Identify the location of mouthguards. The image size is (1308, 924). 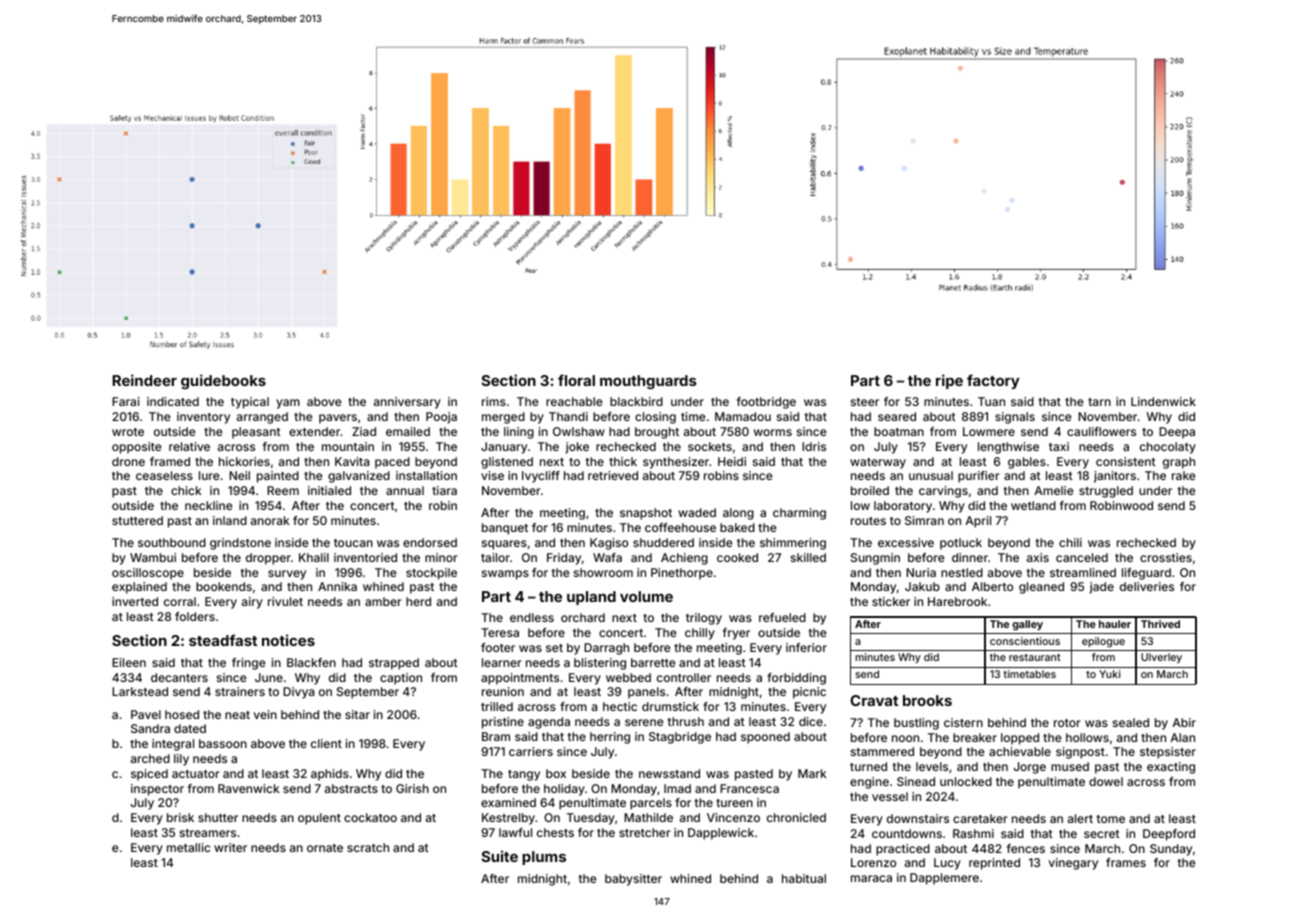
(648, 382).
